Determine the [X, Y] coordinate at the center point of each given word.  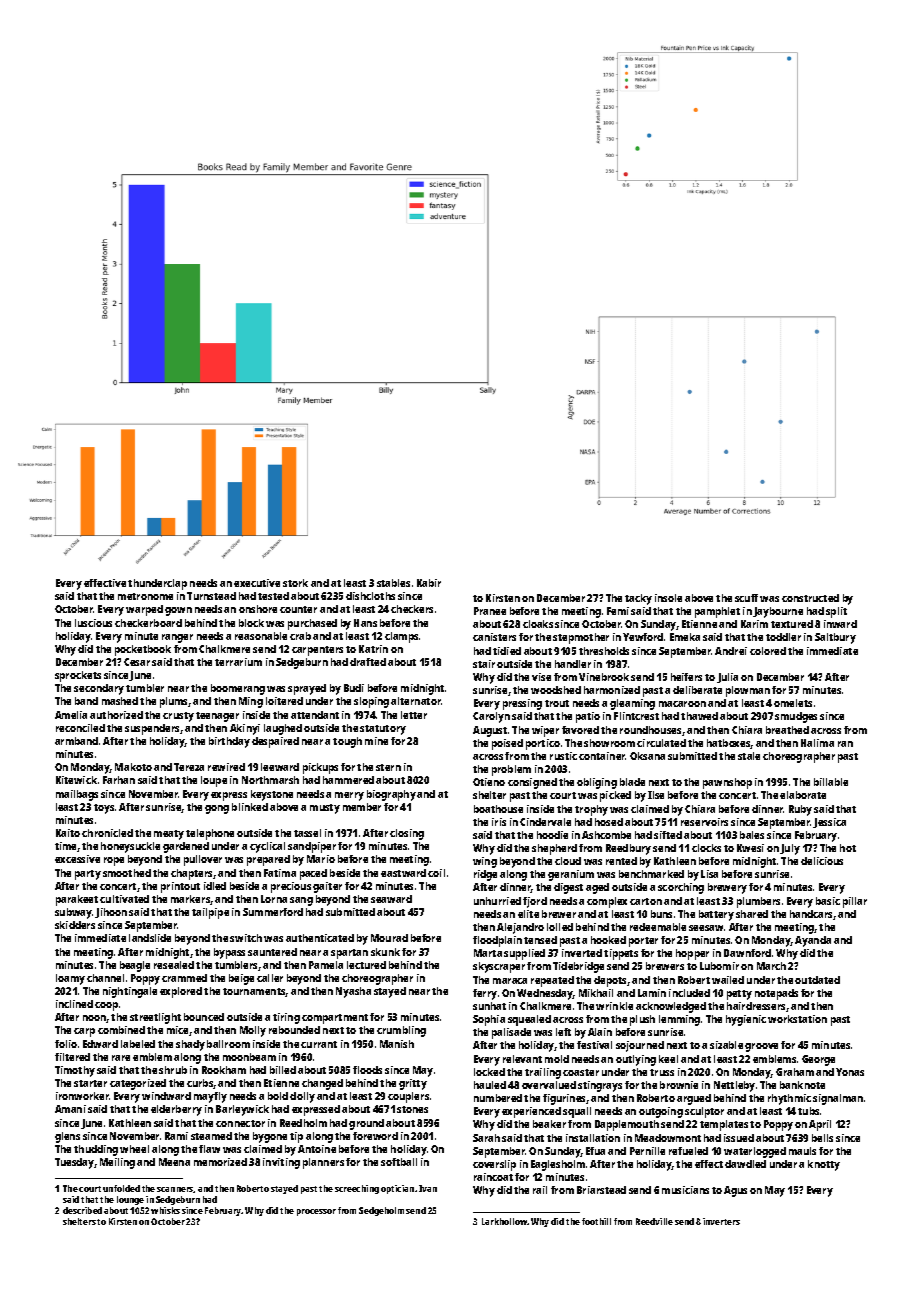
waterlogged [755, 1152]
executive [257, 583]
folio [66, 1044]
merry [349, 796]
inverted [582, 953]
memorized [220, 1162]
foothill [596, 1221]
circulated [661, 743]
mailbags [77, 795]
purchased [312, 624]
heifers [686, 677]
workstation [797, 1019]
